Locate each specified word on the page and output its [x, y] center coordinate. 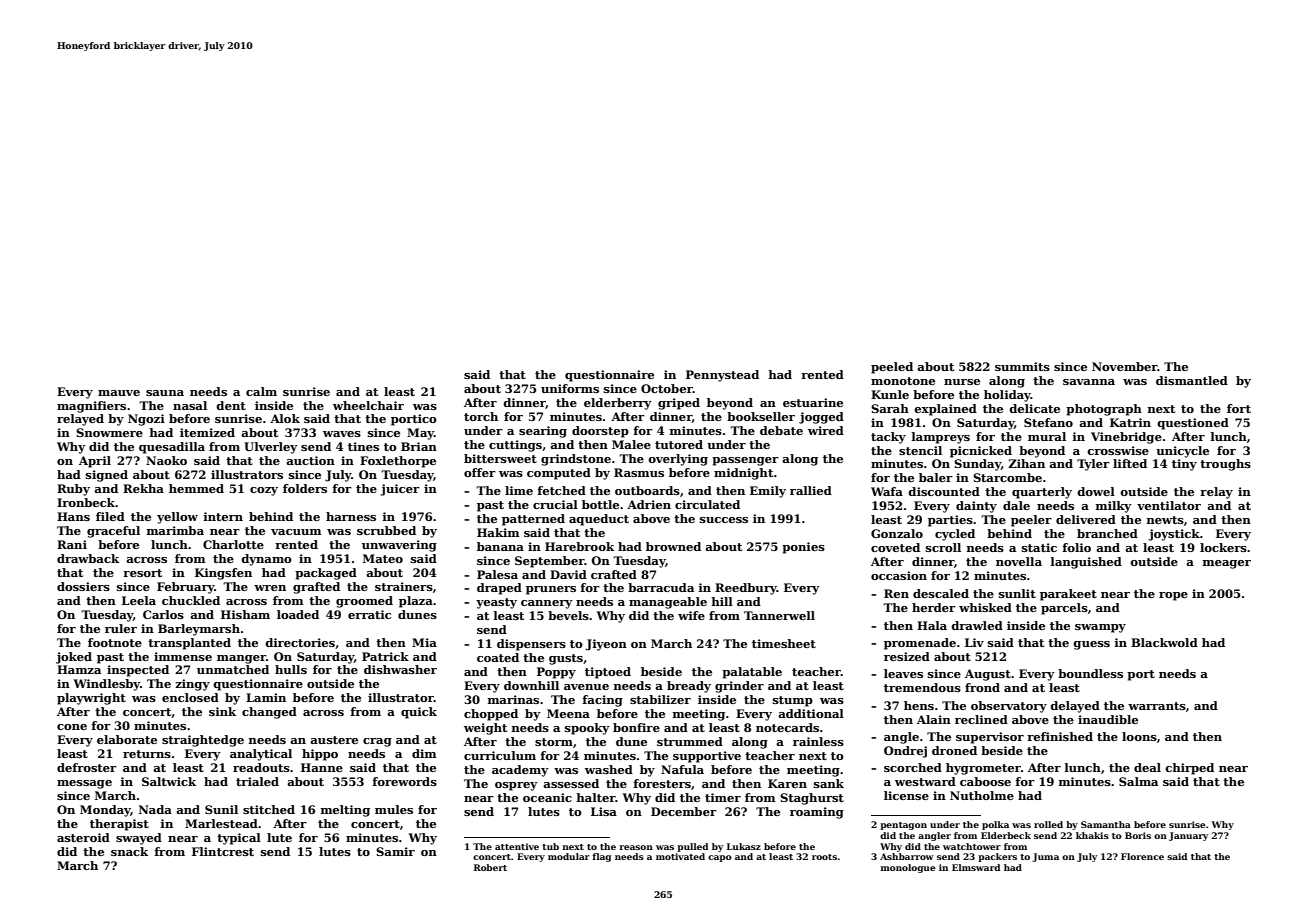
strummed [690, 741]
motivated [680, 856]
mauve [119, 393]
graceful [113, 532]
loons [1139, 736]
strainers [404, 586]
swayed [139, 839]
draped [499, 589]
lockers [1223, 547]
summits [1022, 366]
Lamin [266, 697]
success [724, 520]
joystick [1174, 535]
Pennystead [722, 376]
